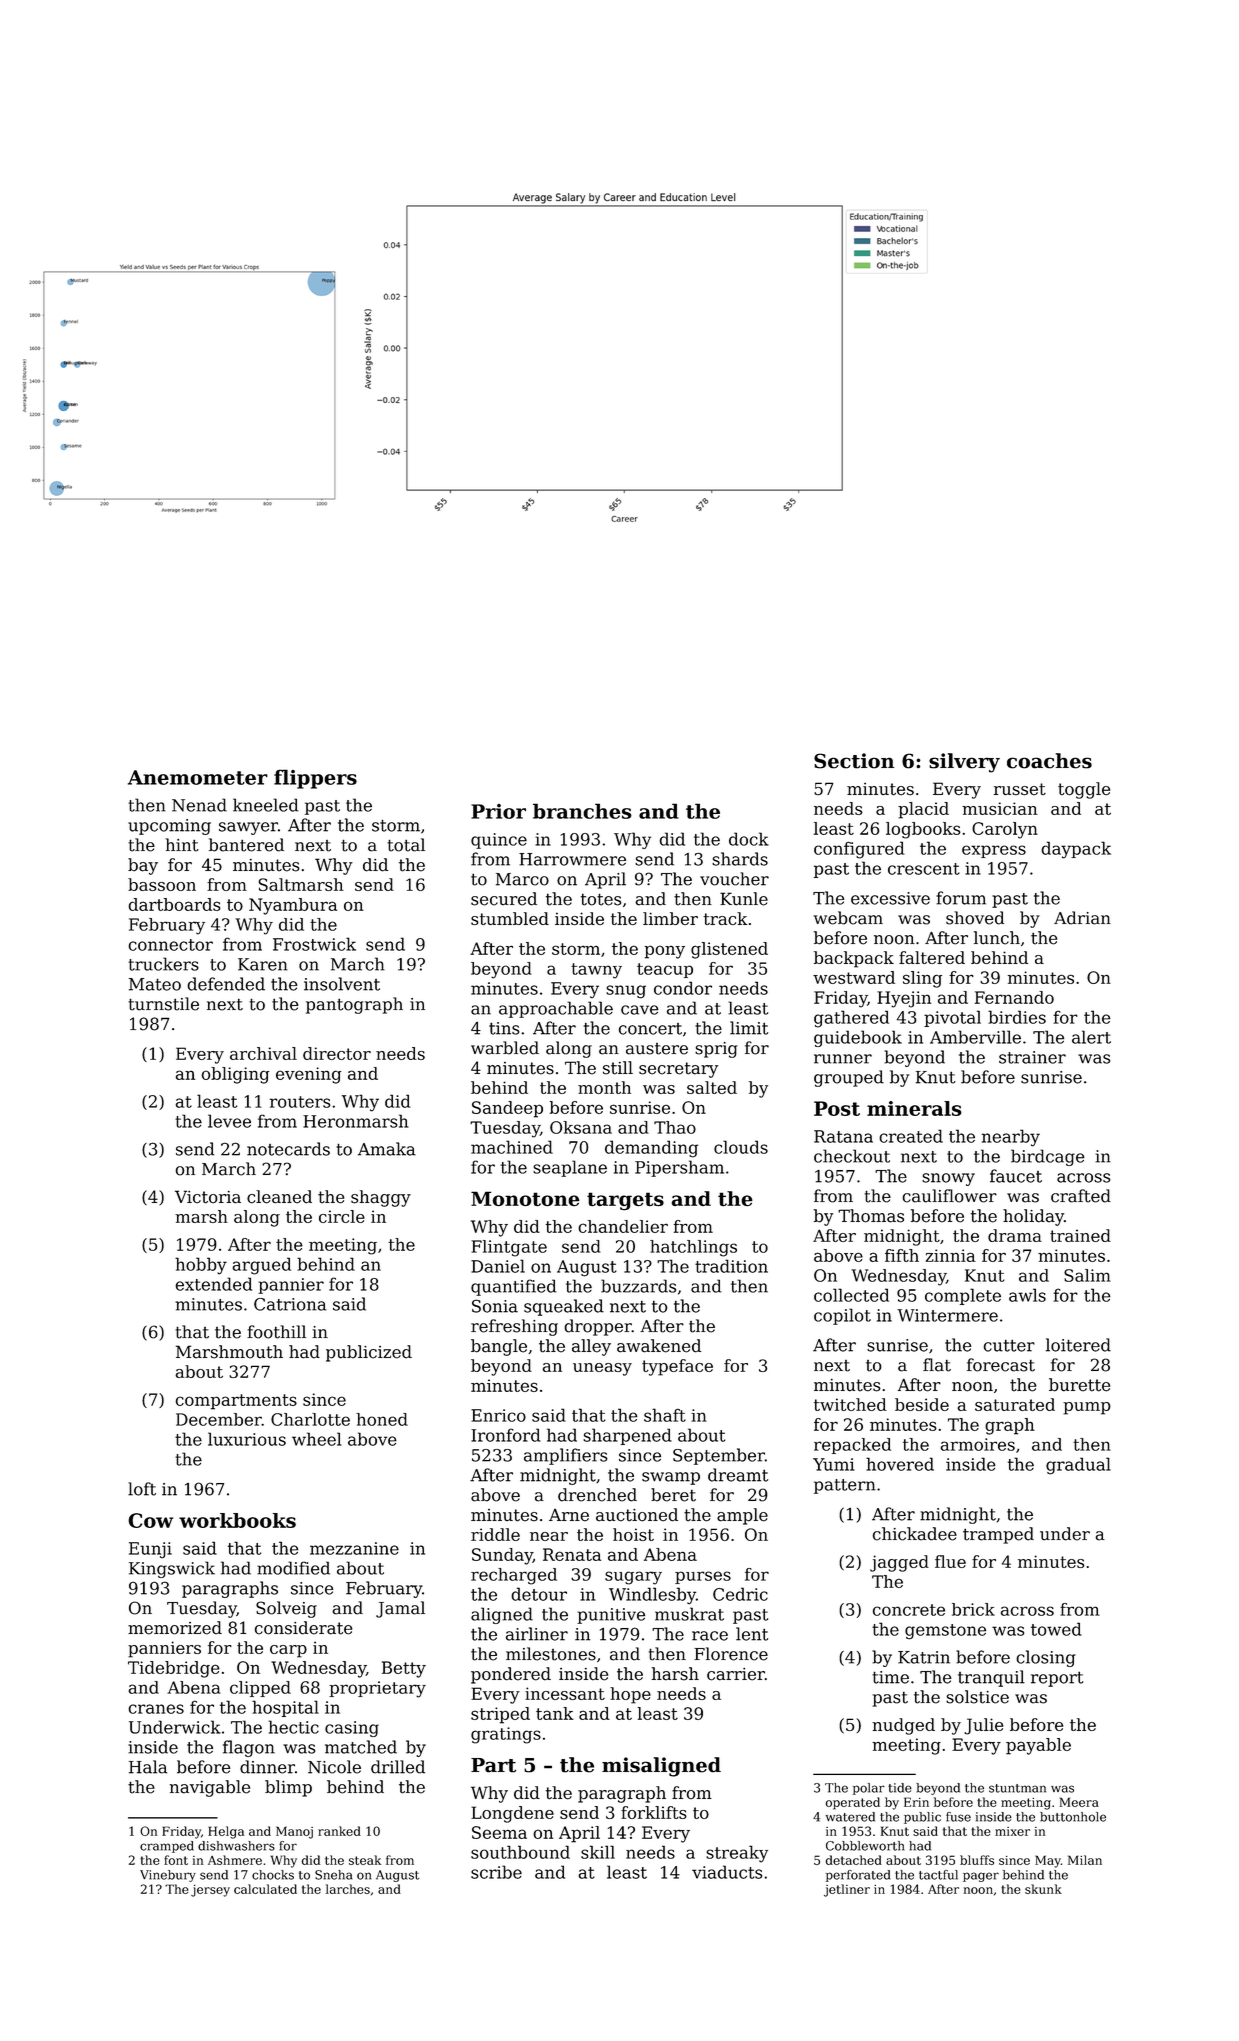 The width and height of the page is (1239, 2041). I want to click on flippers, so click(315, 779).
